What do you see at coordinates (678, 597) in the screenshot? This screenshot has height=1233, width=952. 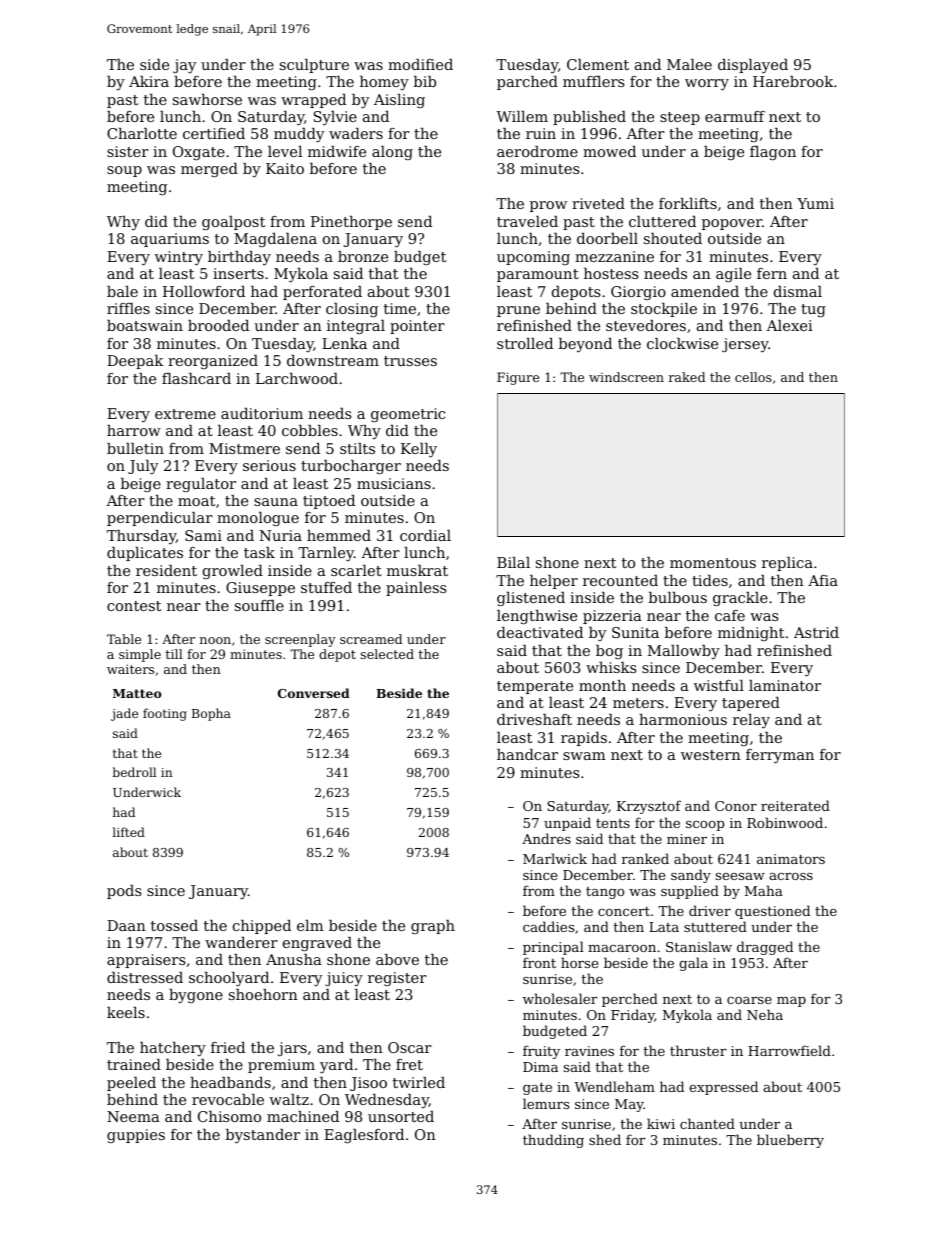 I see `bulbous` at bounding box center [678, 597].
